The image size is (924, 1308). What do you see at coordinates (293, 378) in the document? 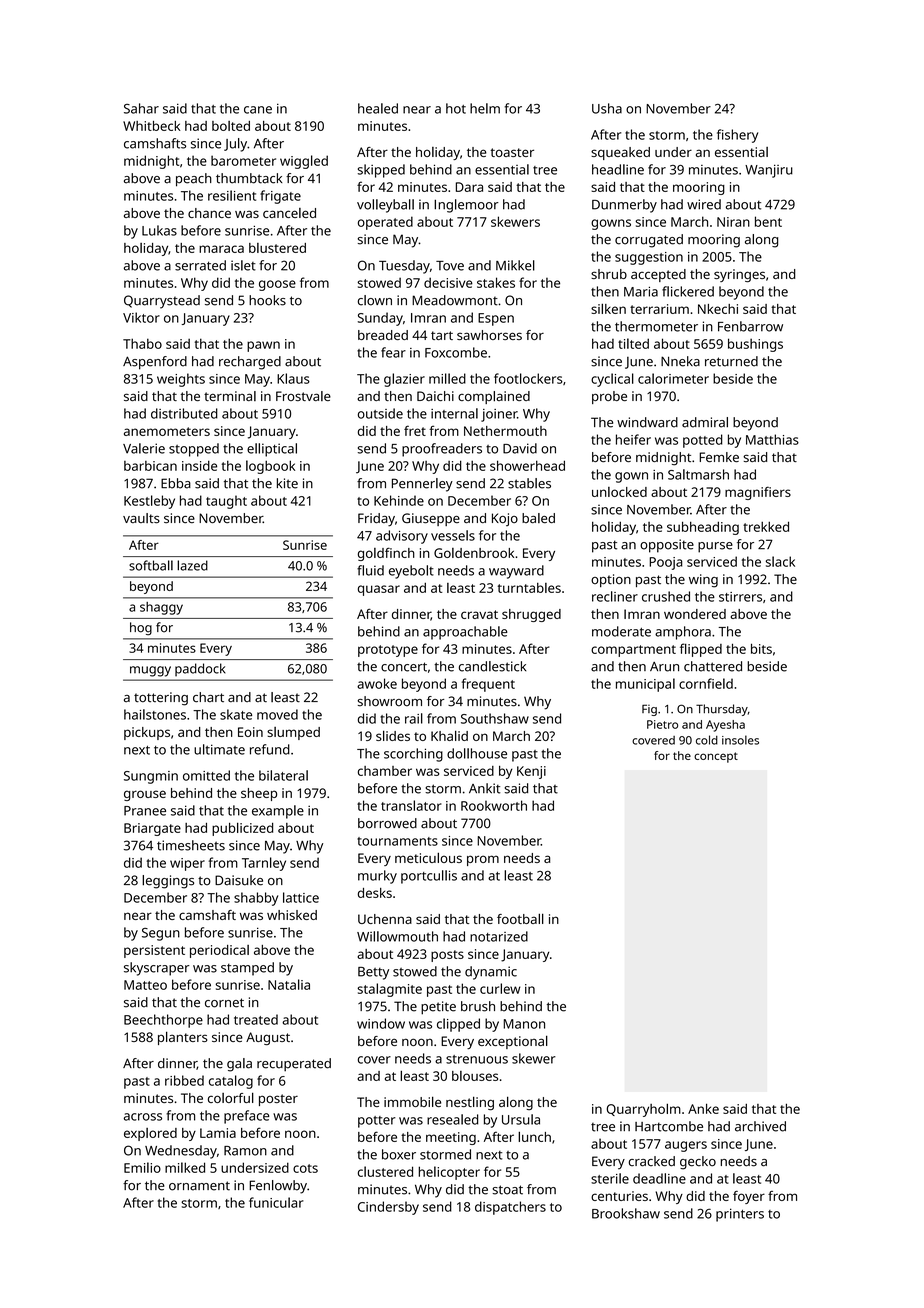
I see `Klaus` at bounding box center [293, 378].
